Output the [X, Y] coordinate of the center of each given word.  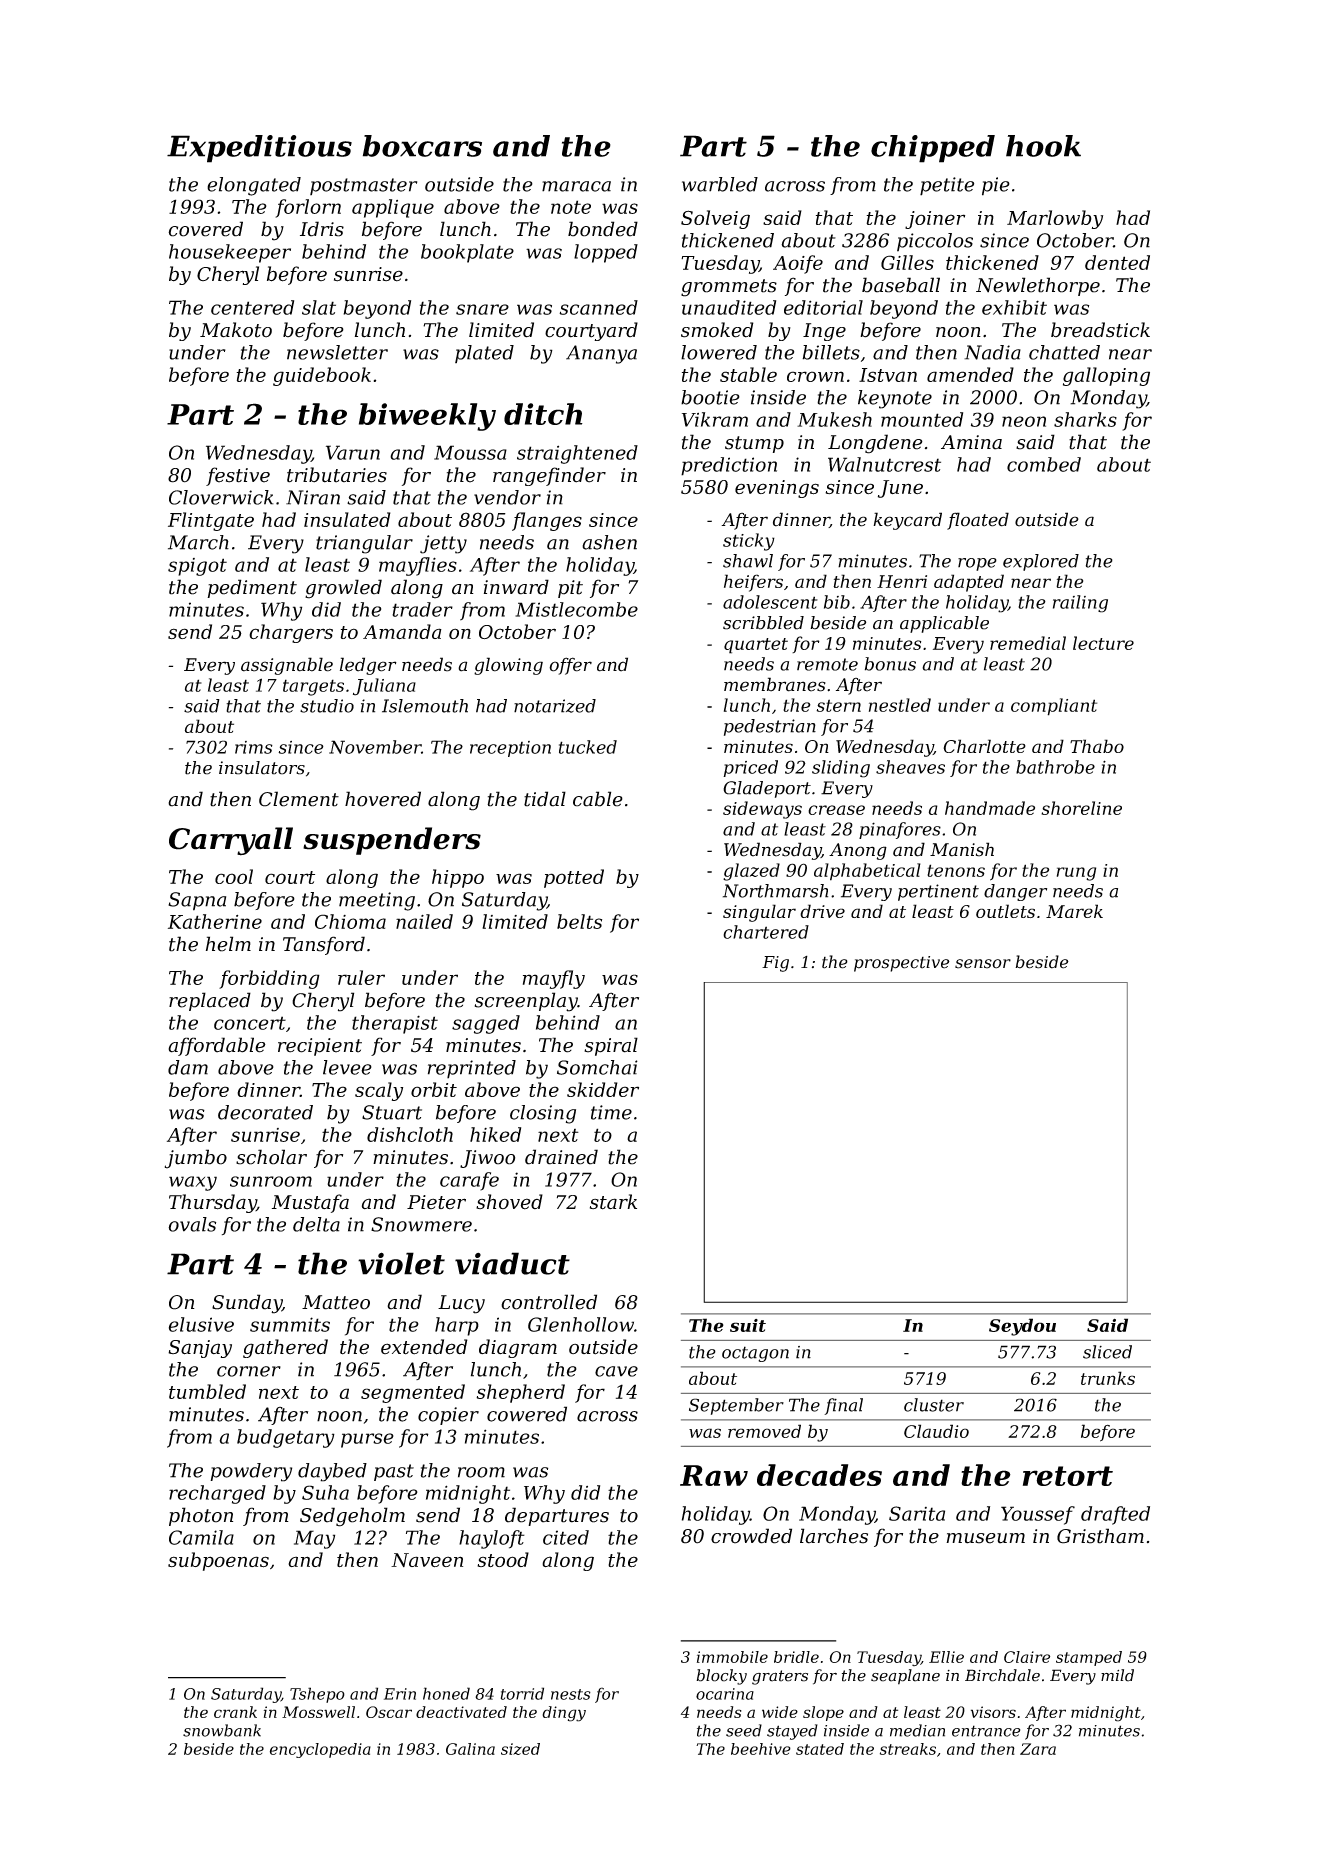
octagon [755, 1354]
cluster [934, 1405]
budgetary [286, 1438]
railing [1080, 604]
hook [1043, 146]
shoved [509, 1202]
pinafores [900, 830]
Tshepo [317, 1695]
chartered [766, 932]
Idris [322, 229]
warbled [720, 184]
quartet [756, 646]
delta [316, 1224]
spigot [197, 567]
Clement [299, 799]
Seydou [1022, 1327]
